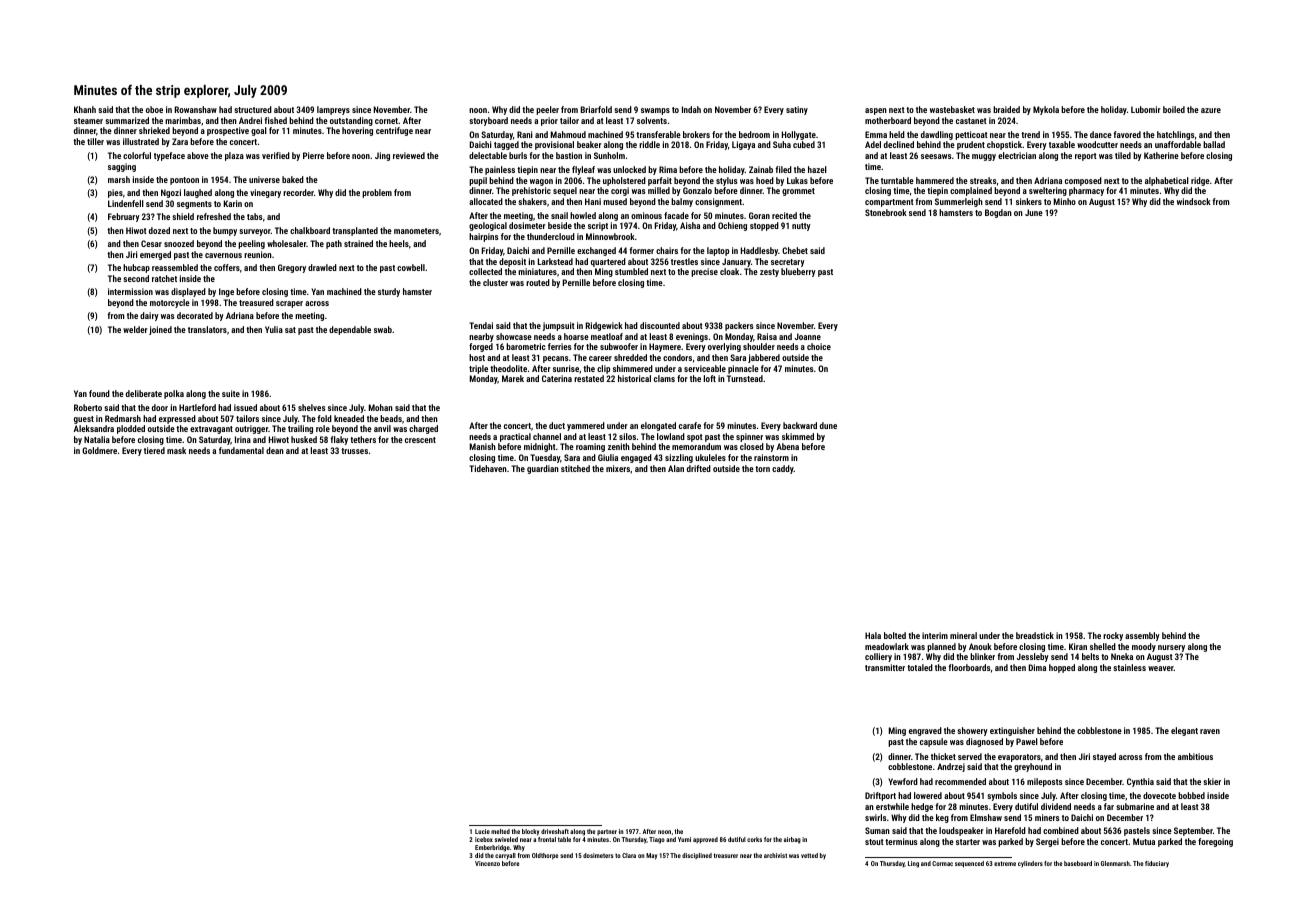 Image resolution: width=1308 pixels, height=924 pixels. What do you see at coordinates (154, 109) in the screenshot?
I see `oboe` at bounding box center [154, 109].
